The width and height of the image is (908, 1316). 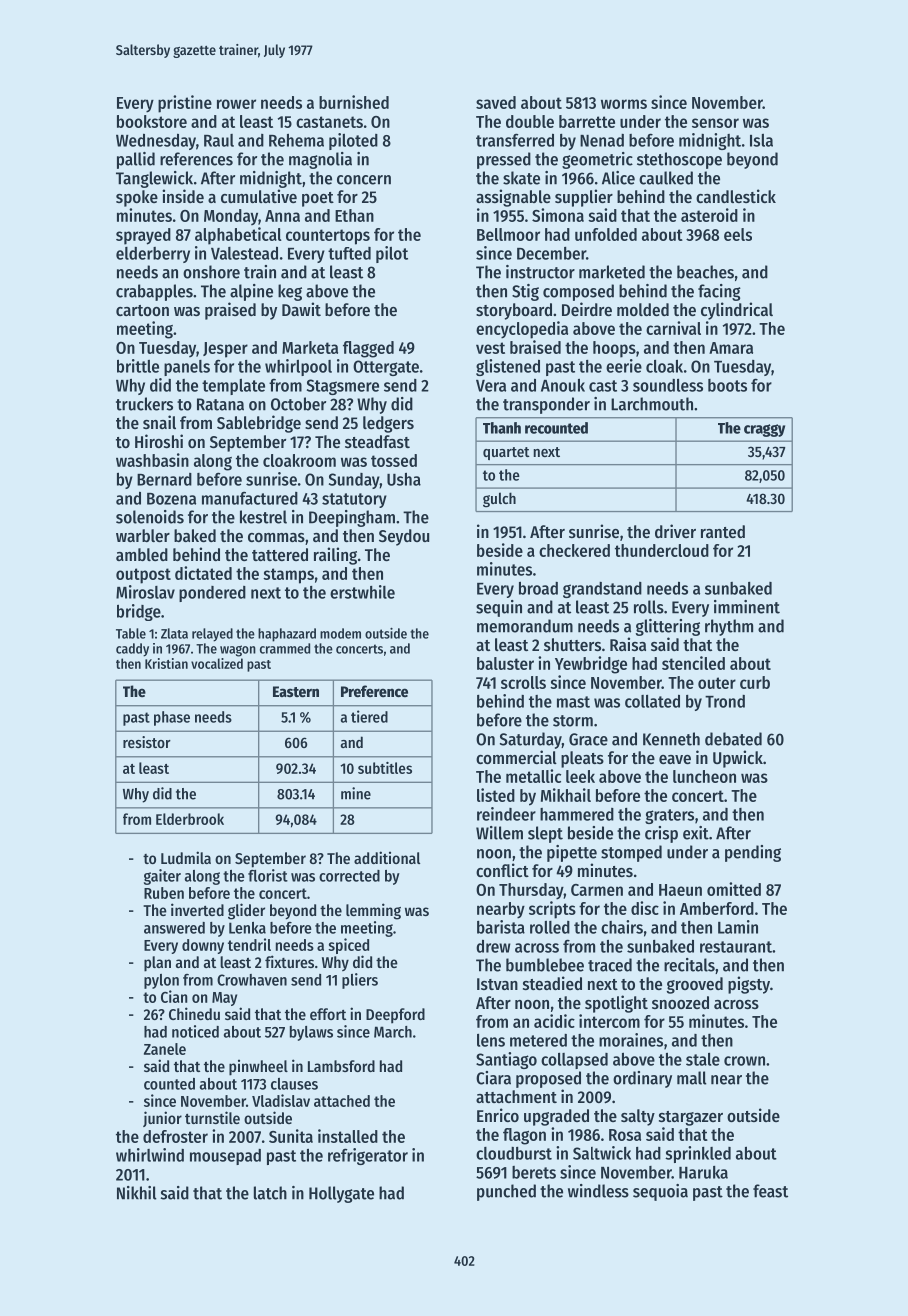 What do you see at coordinates (715, 123) in the image?
I see `sensor` at bounding box center [715, 123].
